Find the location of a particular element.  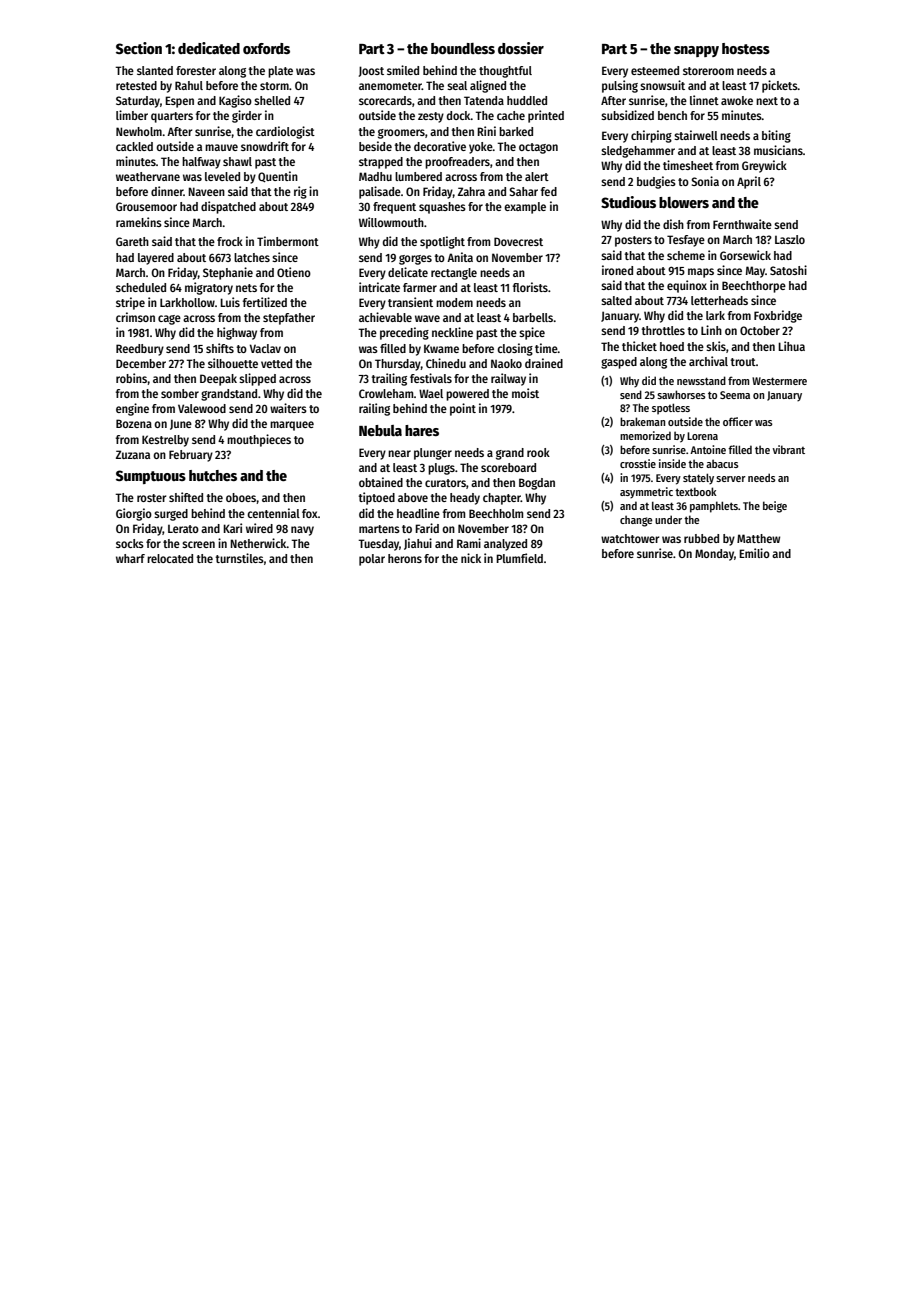

Monday is located at coordinates (714, 555).
